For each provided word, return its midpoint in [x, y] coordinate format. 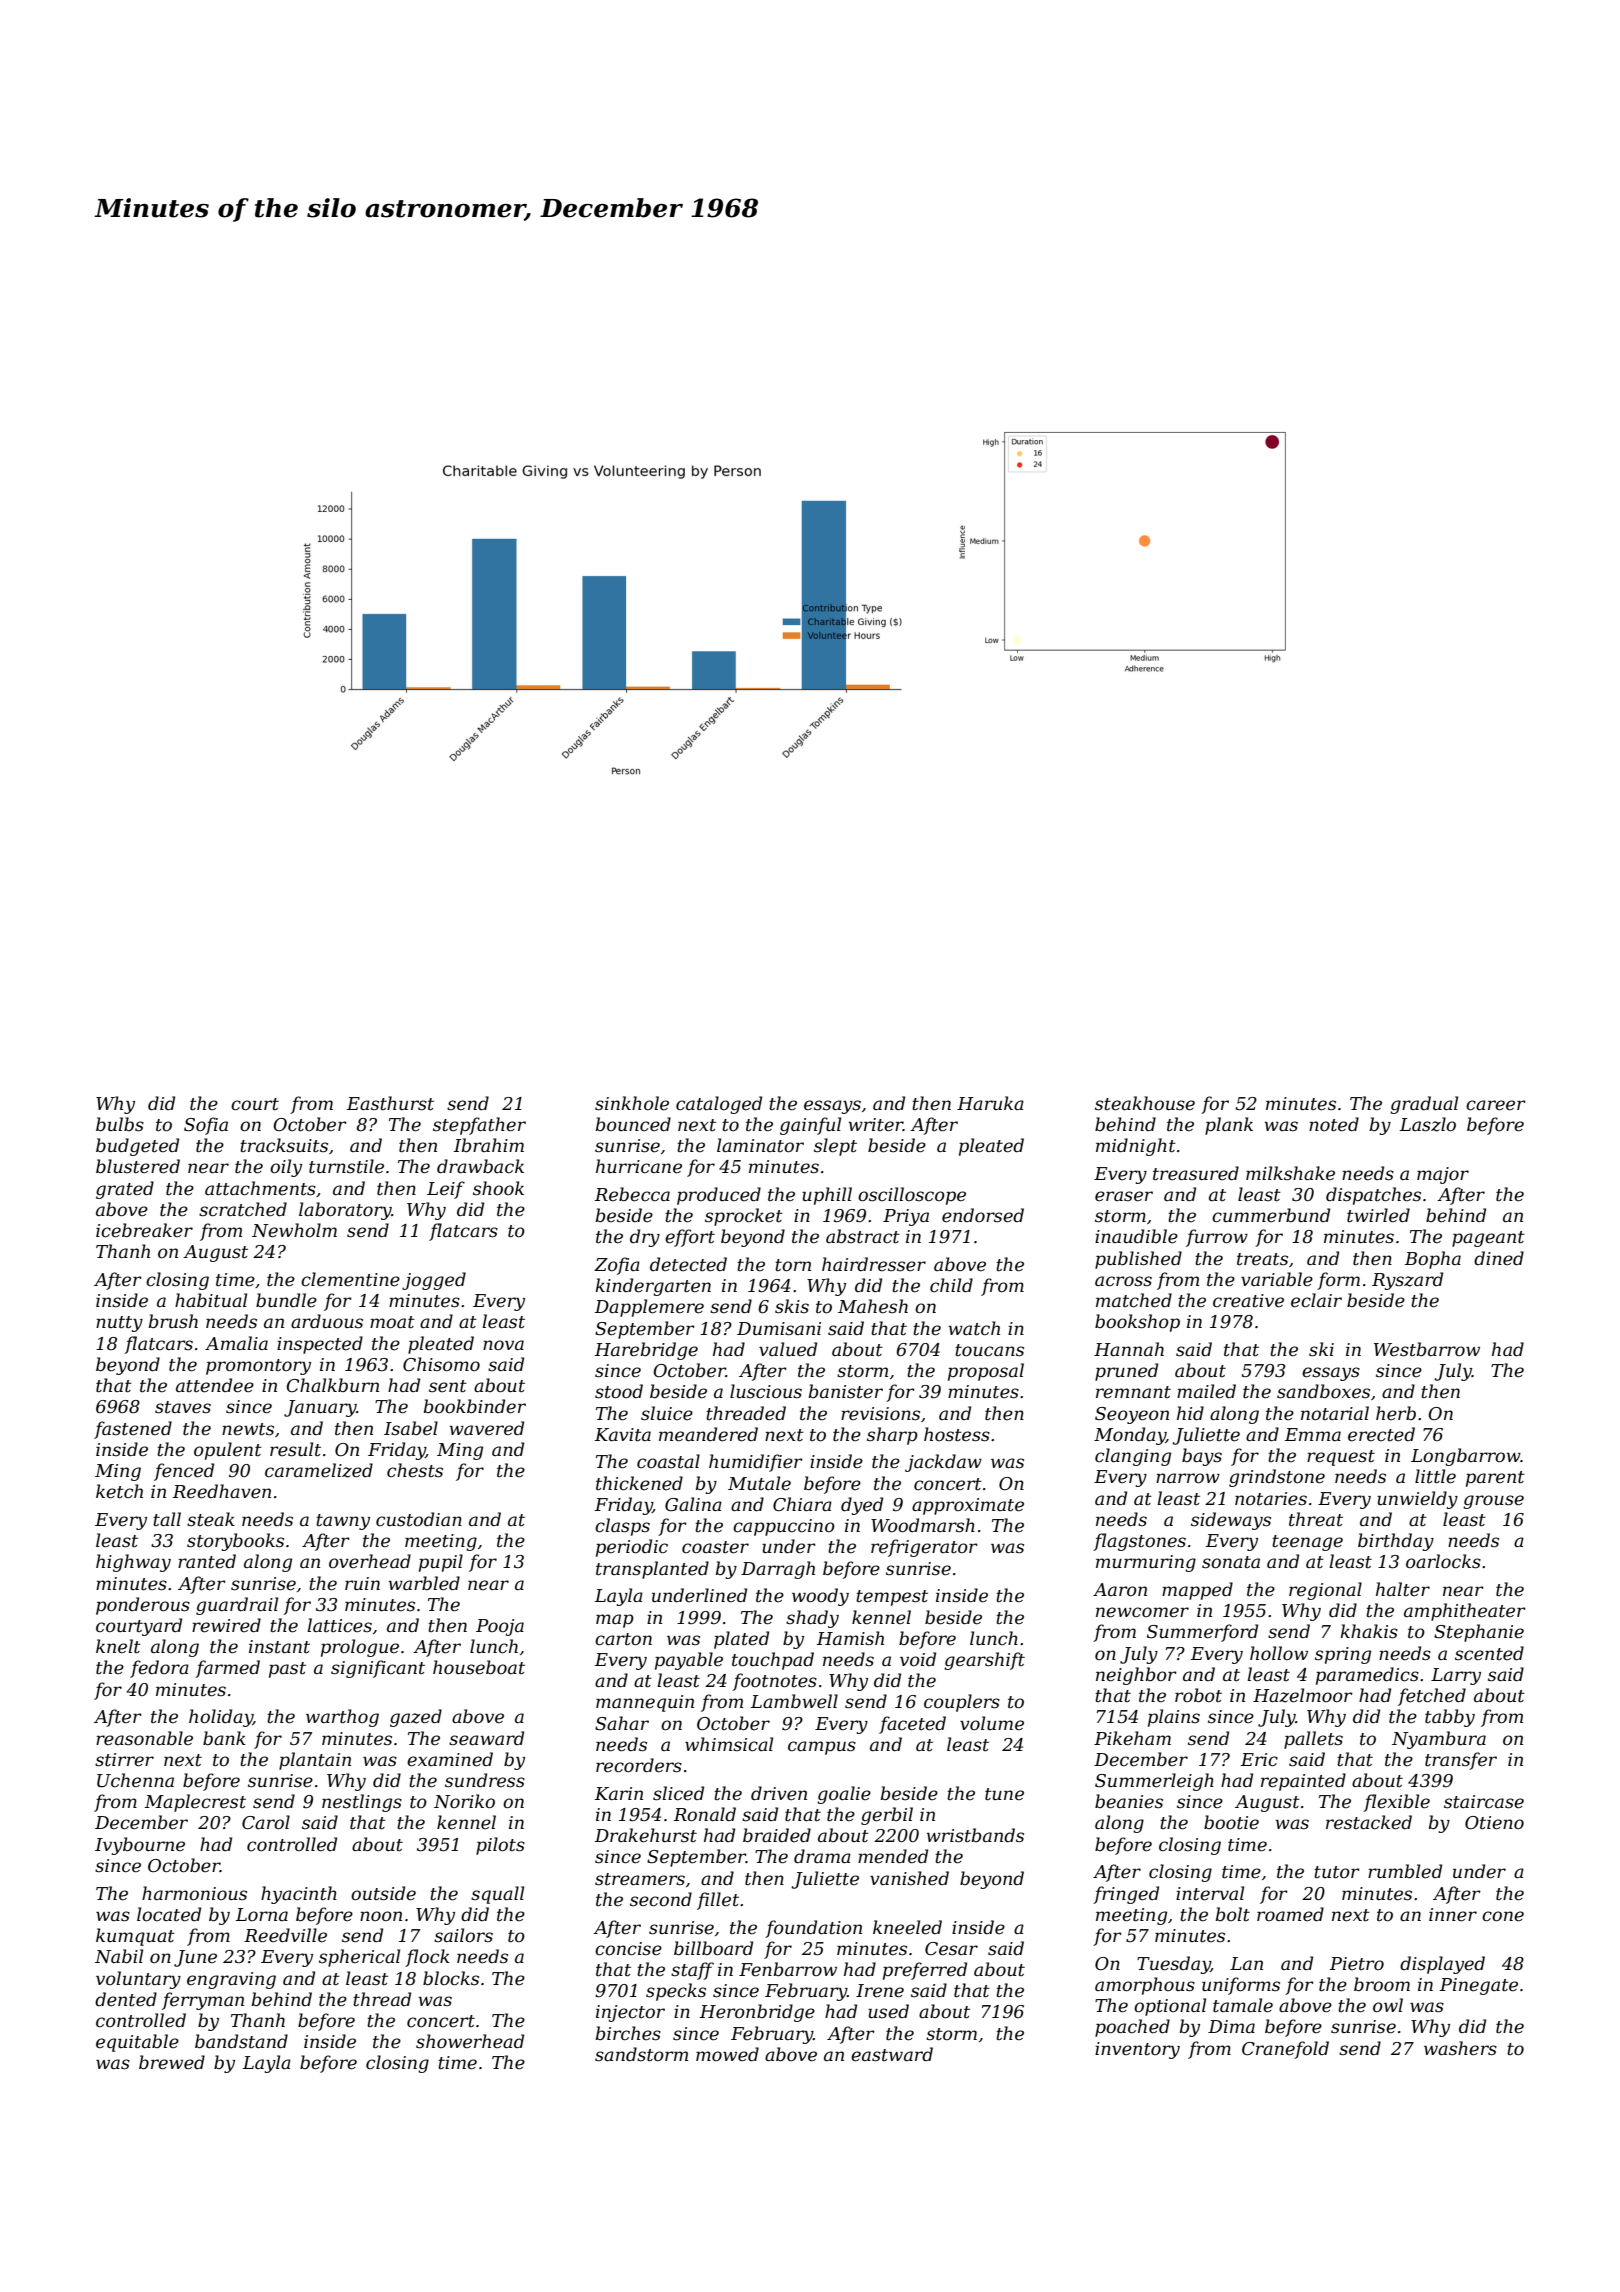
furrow [1217, 1238]
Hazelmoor [1303, 1695]
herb [1396, 1413]
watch [974, 1328]
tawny [343, 1522]
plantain [315, 1761]
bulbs [120, 1124]
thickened [639, 1483]
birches [628, 2033]
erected [1381, 1434]
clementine [350, 1279]
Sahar [622, 1723]
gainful [810, 1126]
